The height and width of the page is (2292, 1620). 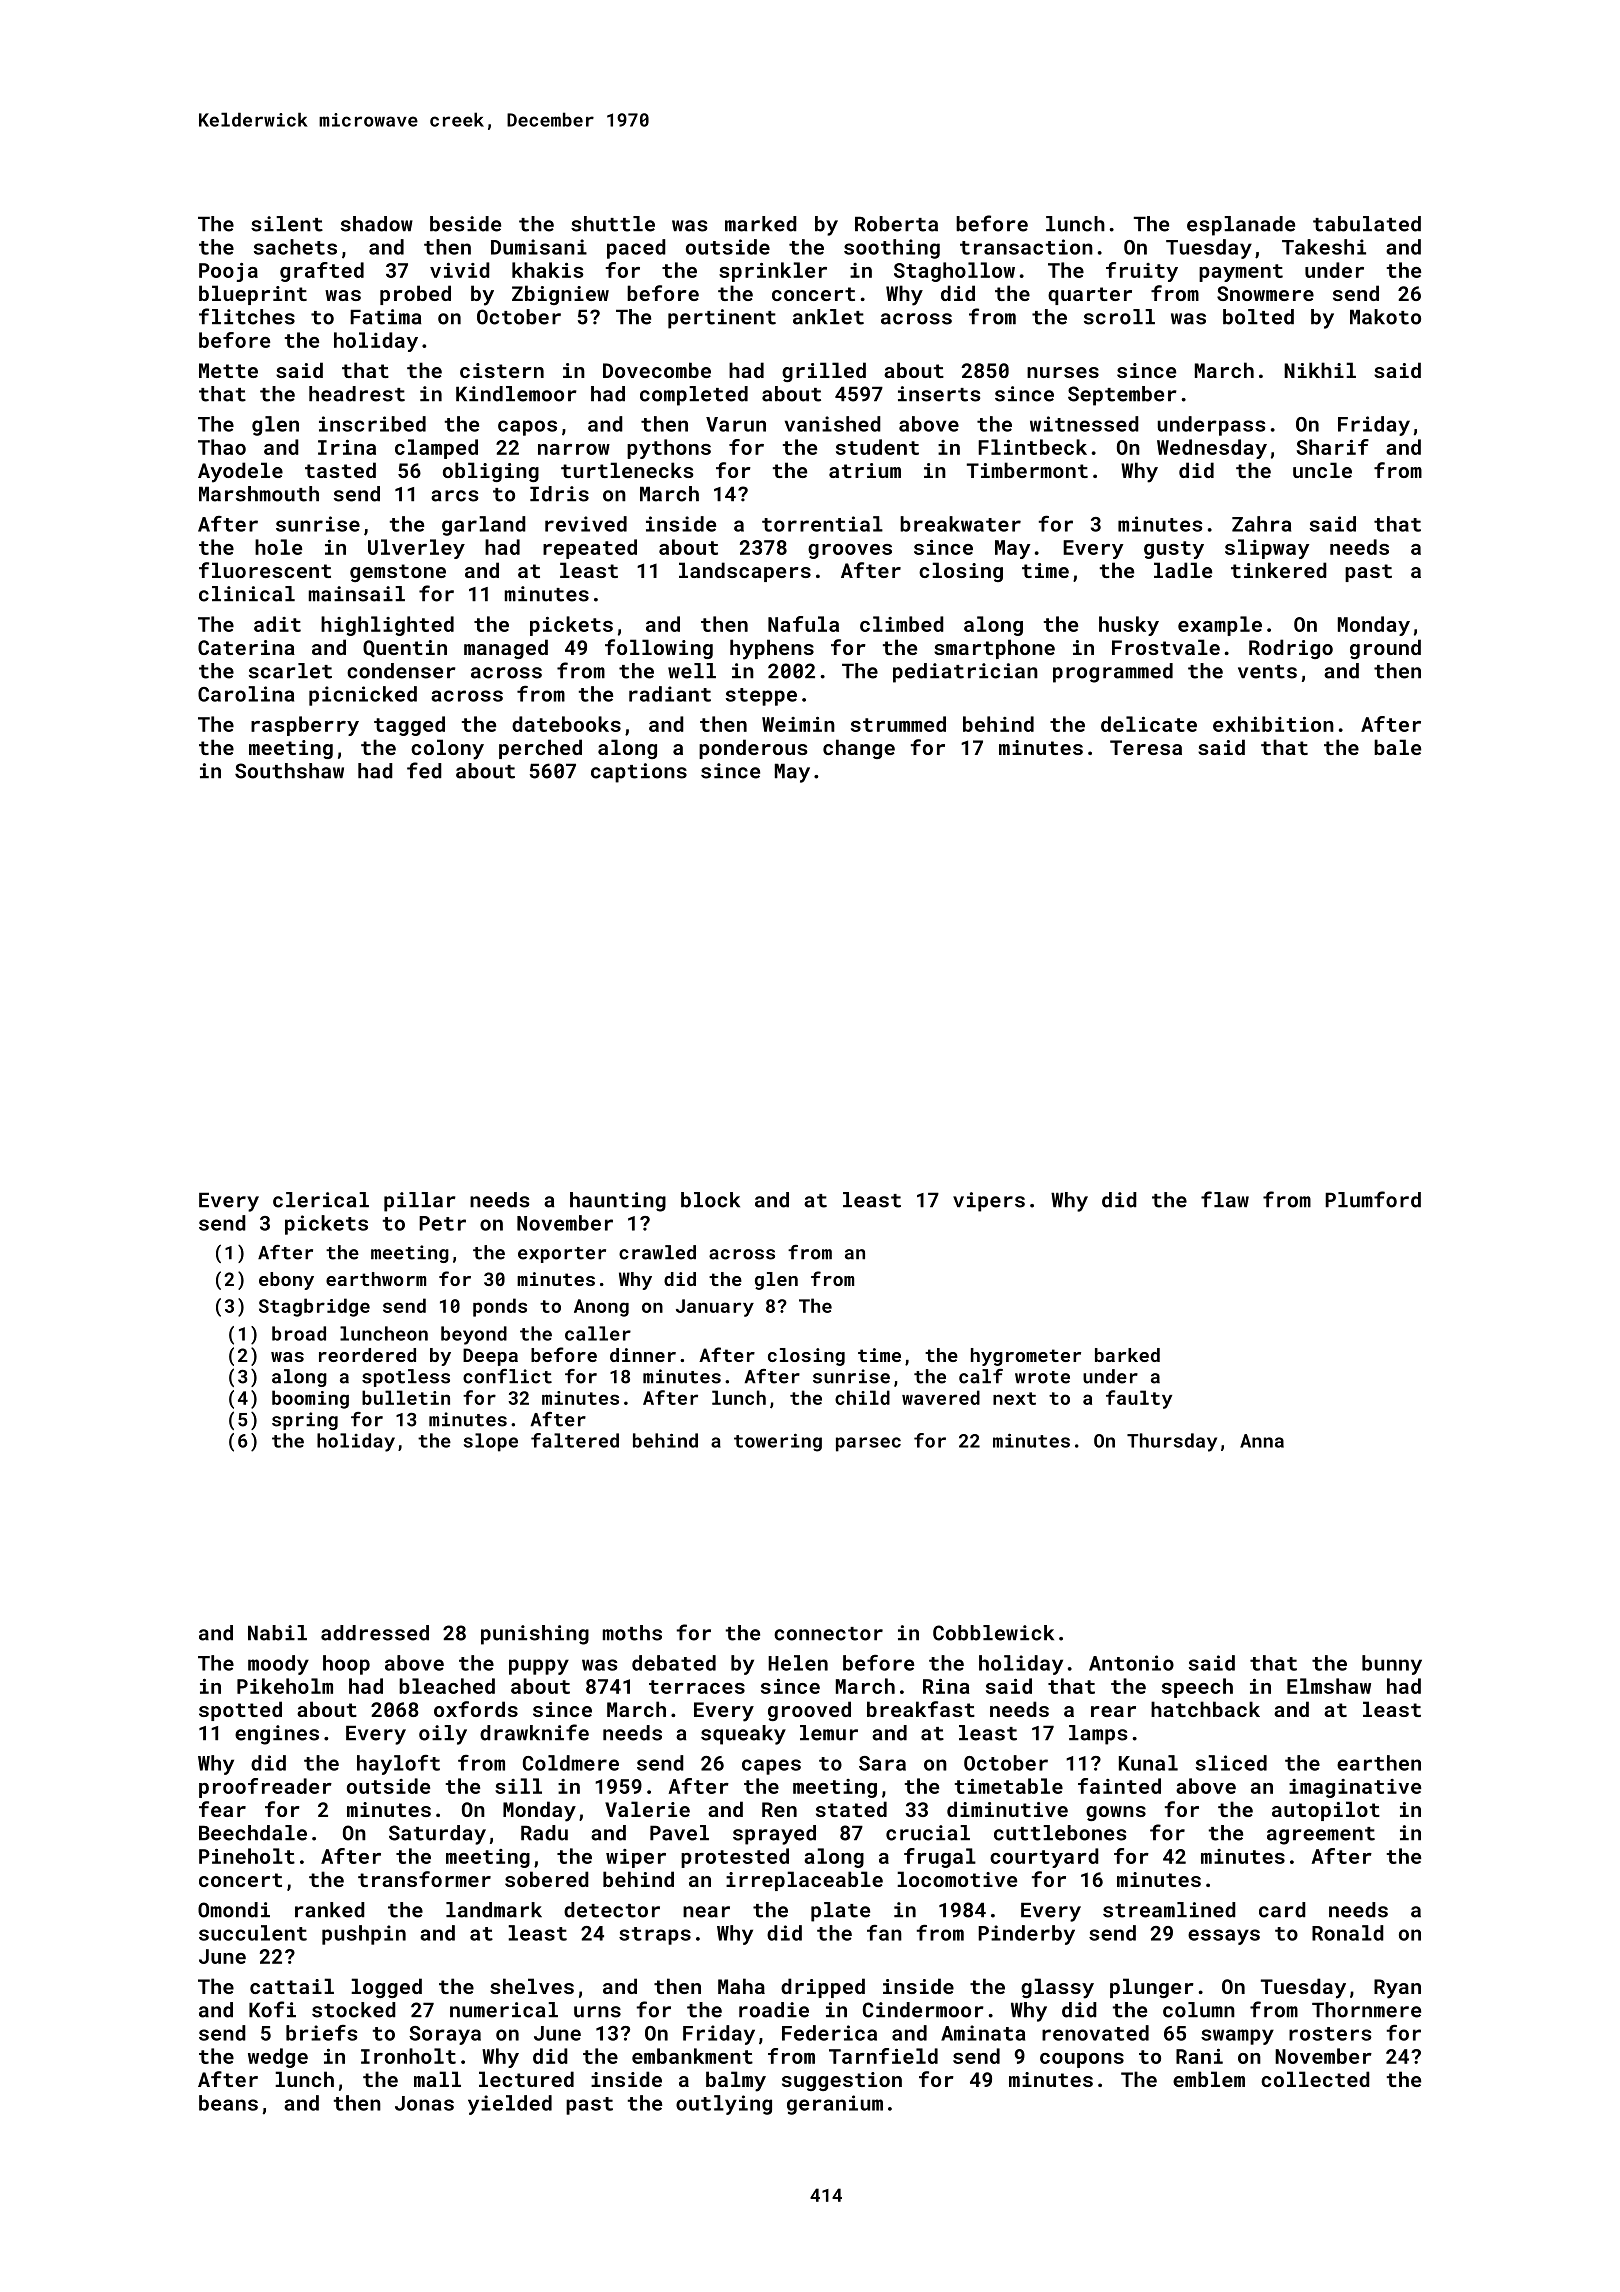 I want to click on ranked, so click(x=330, y=1910).
